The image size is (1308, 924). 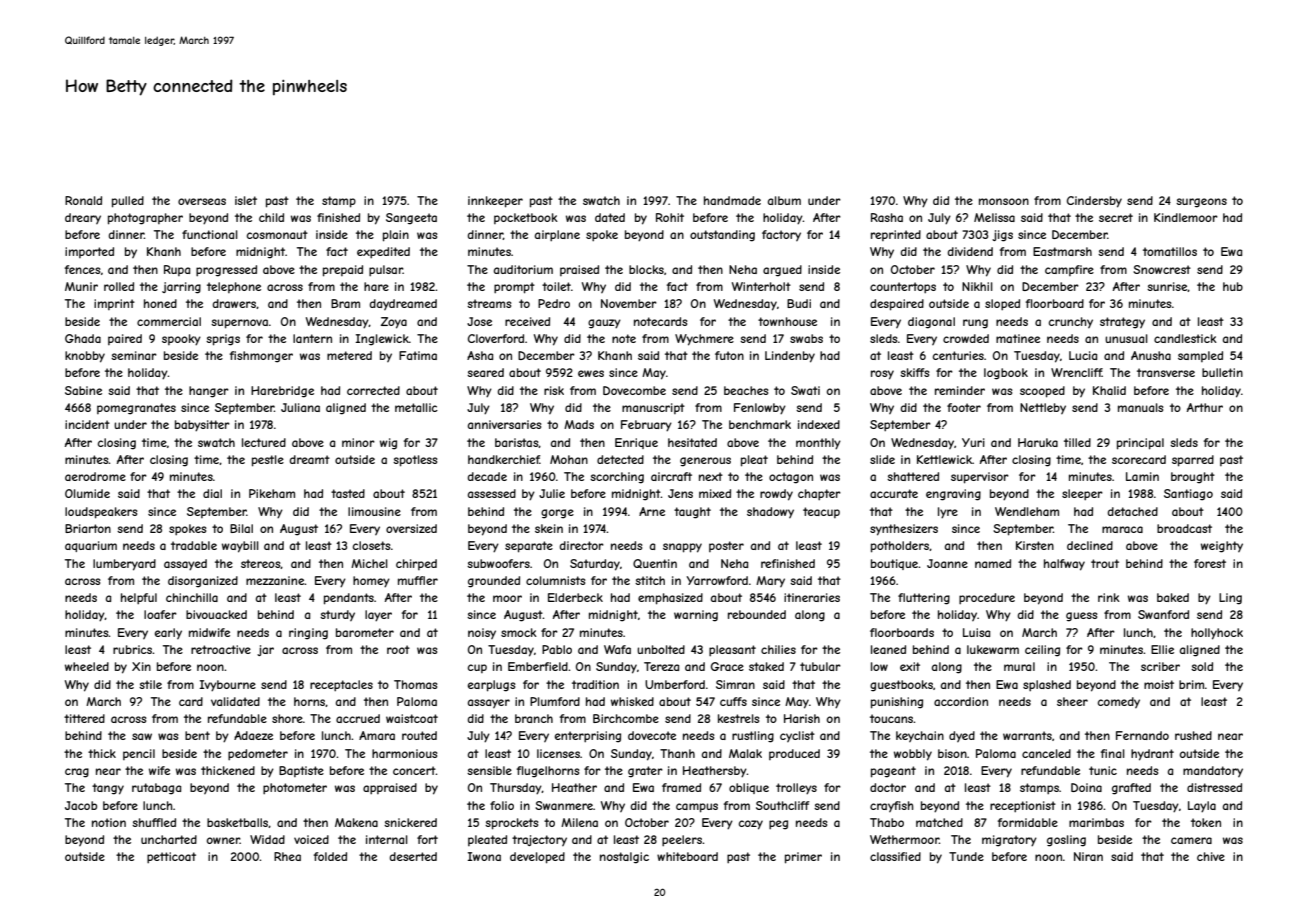 What do you see at coordinates (1211, 856) in the screenshot?
I see `chive` at bounding box center [1211, 856].
